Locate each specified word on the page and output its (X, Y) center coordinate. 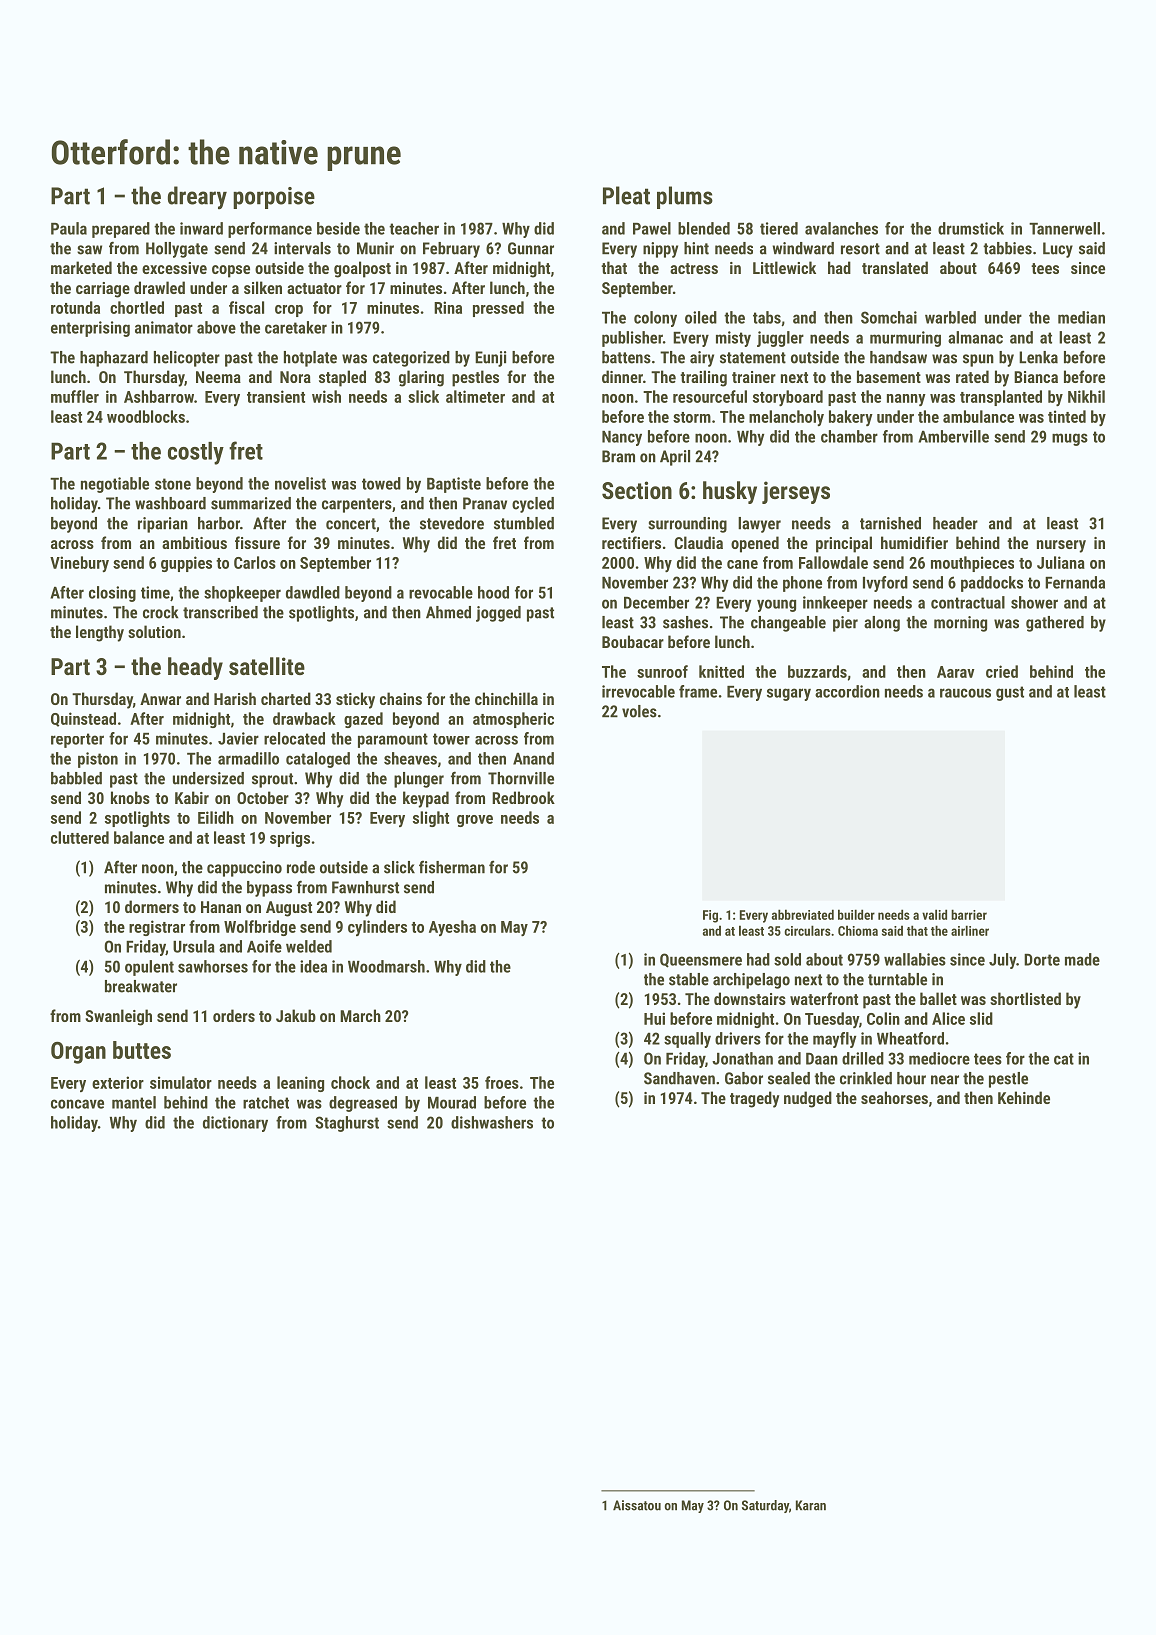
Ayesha (452, 928)
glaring (421, 378)
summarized (251, 503)
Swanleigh (118, 1017)
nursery (1061, 546)
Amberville (953, 436)
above (216, 327)
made (1082, 959)
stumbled (524, 523)
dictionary (235, 1124)
